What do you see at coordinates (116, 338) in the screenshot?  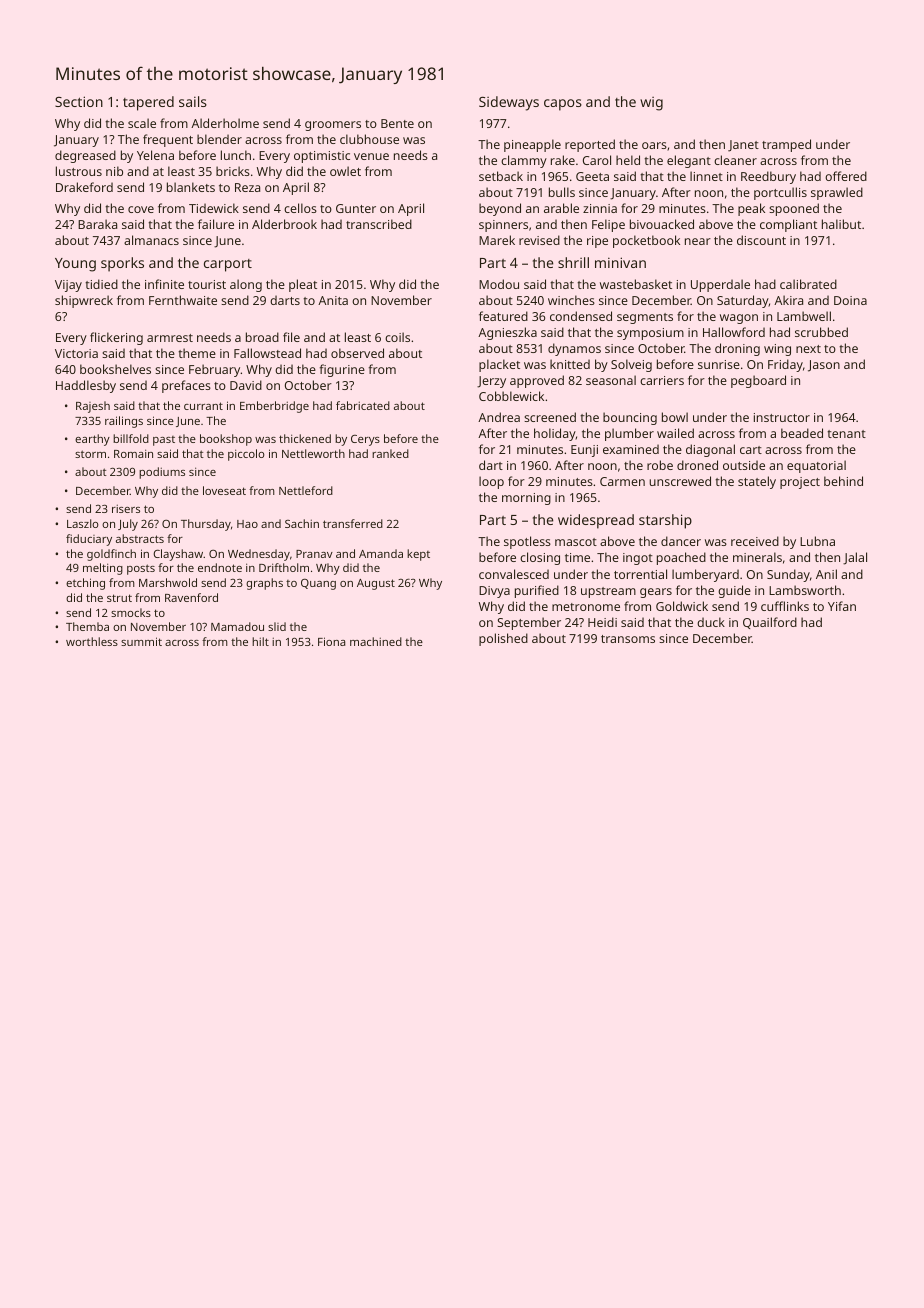 I see `flickering` at bounding box center [116, 338].
